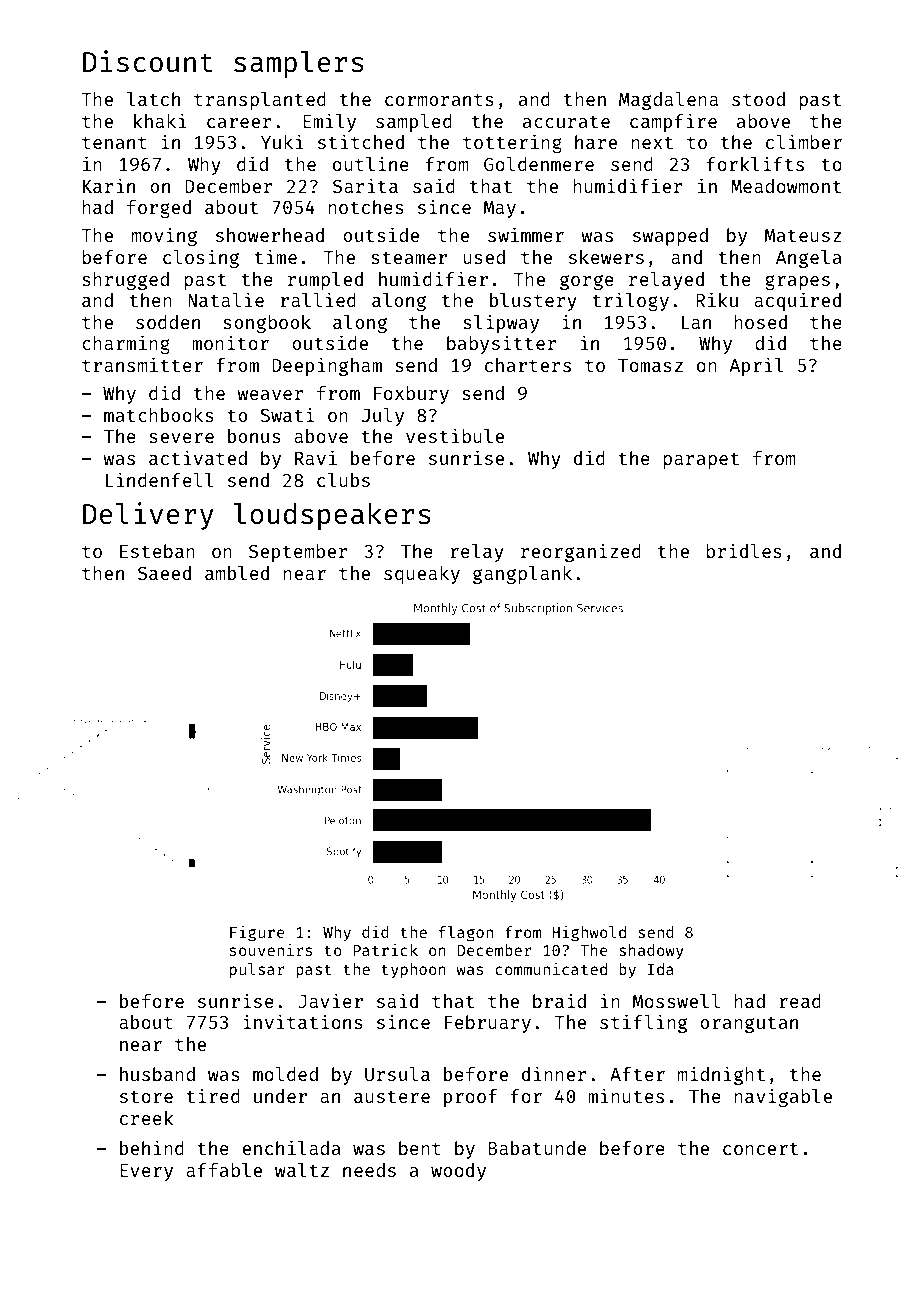 This screenshot has width=924, height=1308. What do you see at coordinates (803, 235) in the screenshot?
I see `Mateusz` at bounding box center [803, 235].
